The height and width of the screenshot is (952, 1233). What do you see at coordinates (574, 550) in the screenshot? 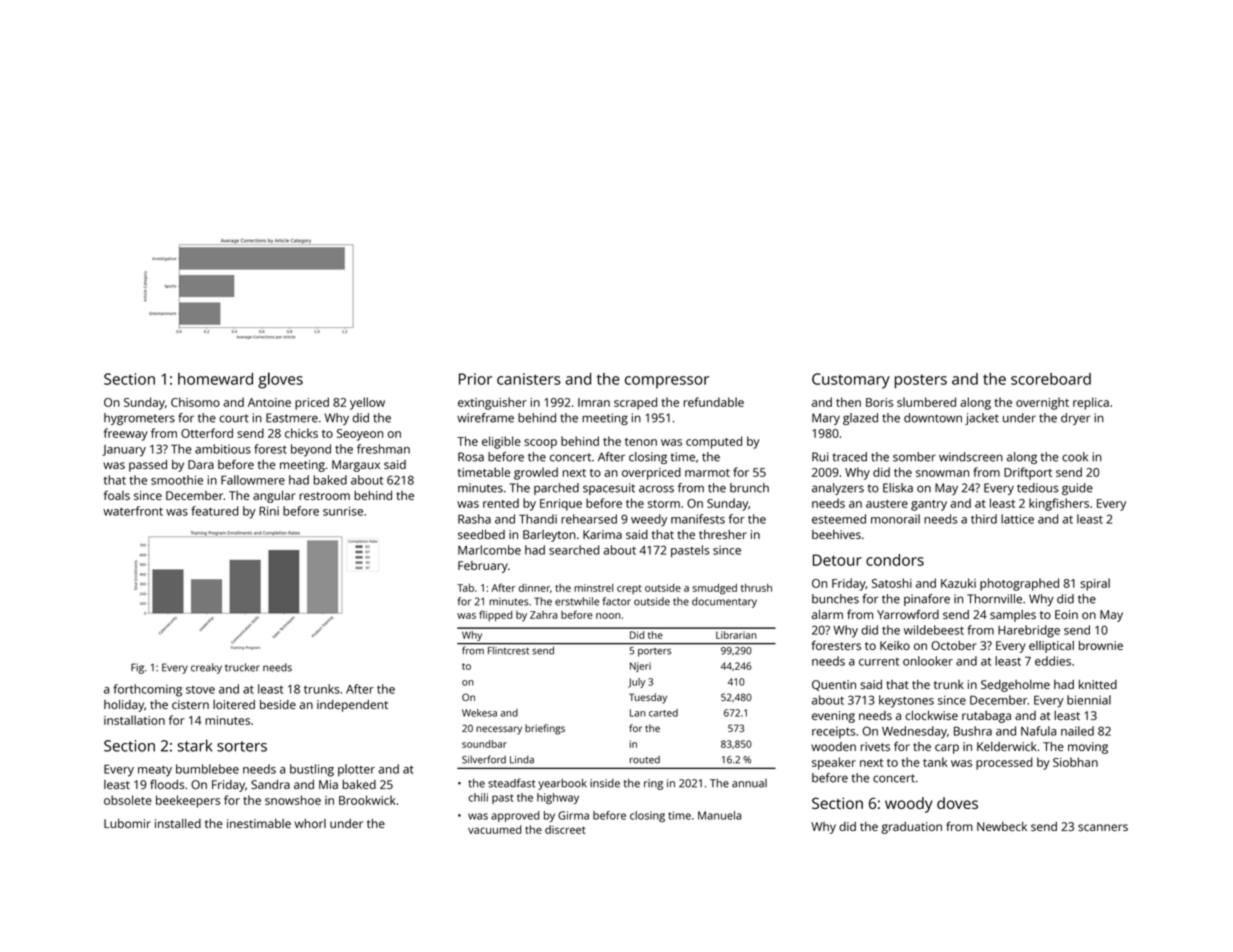
I see `searched` at bounding box center [574, 550].
